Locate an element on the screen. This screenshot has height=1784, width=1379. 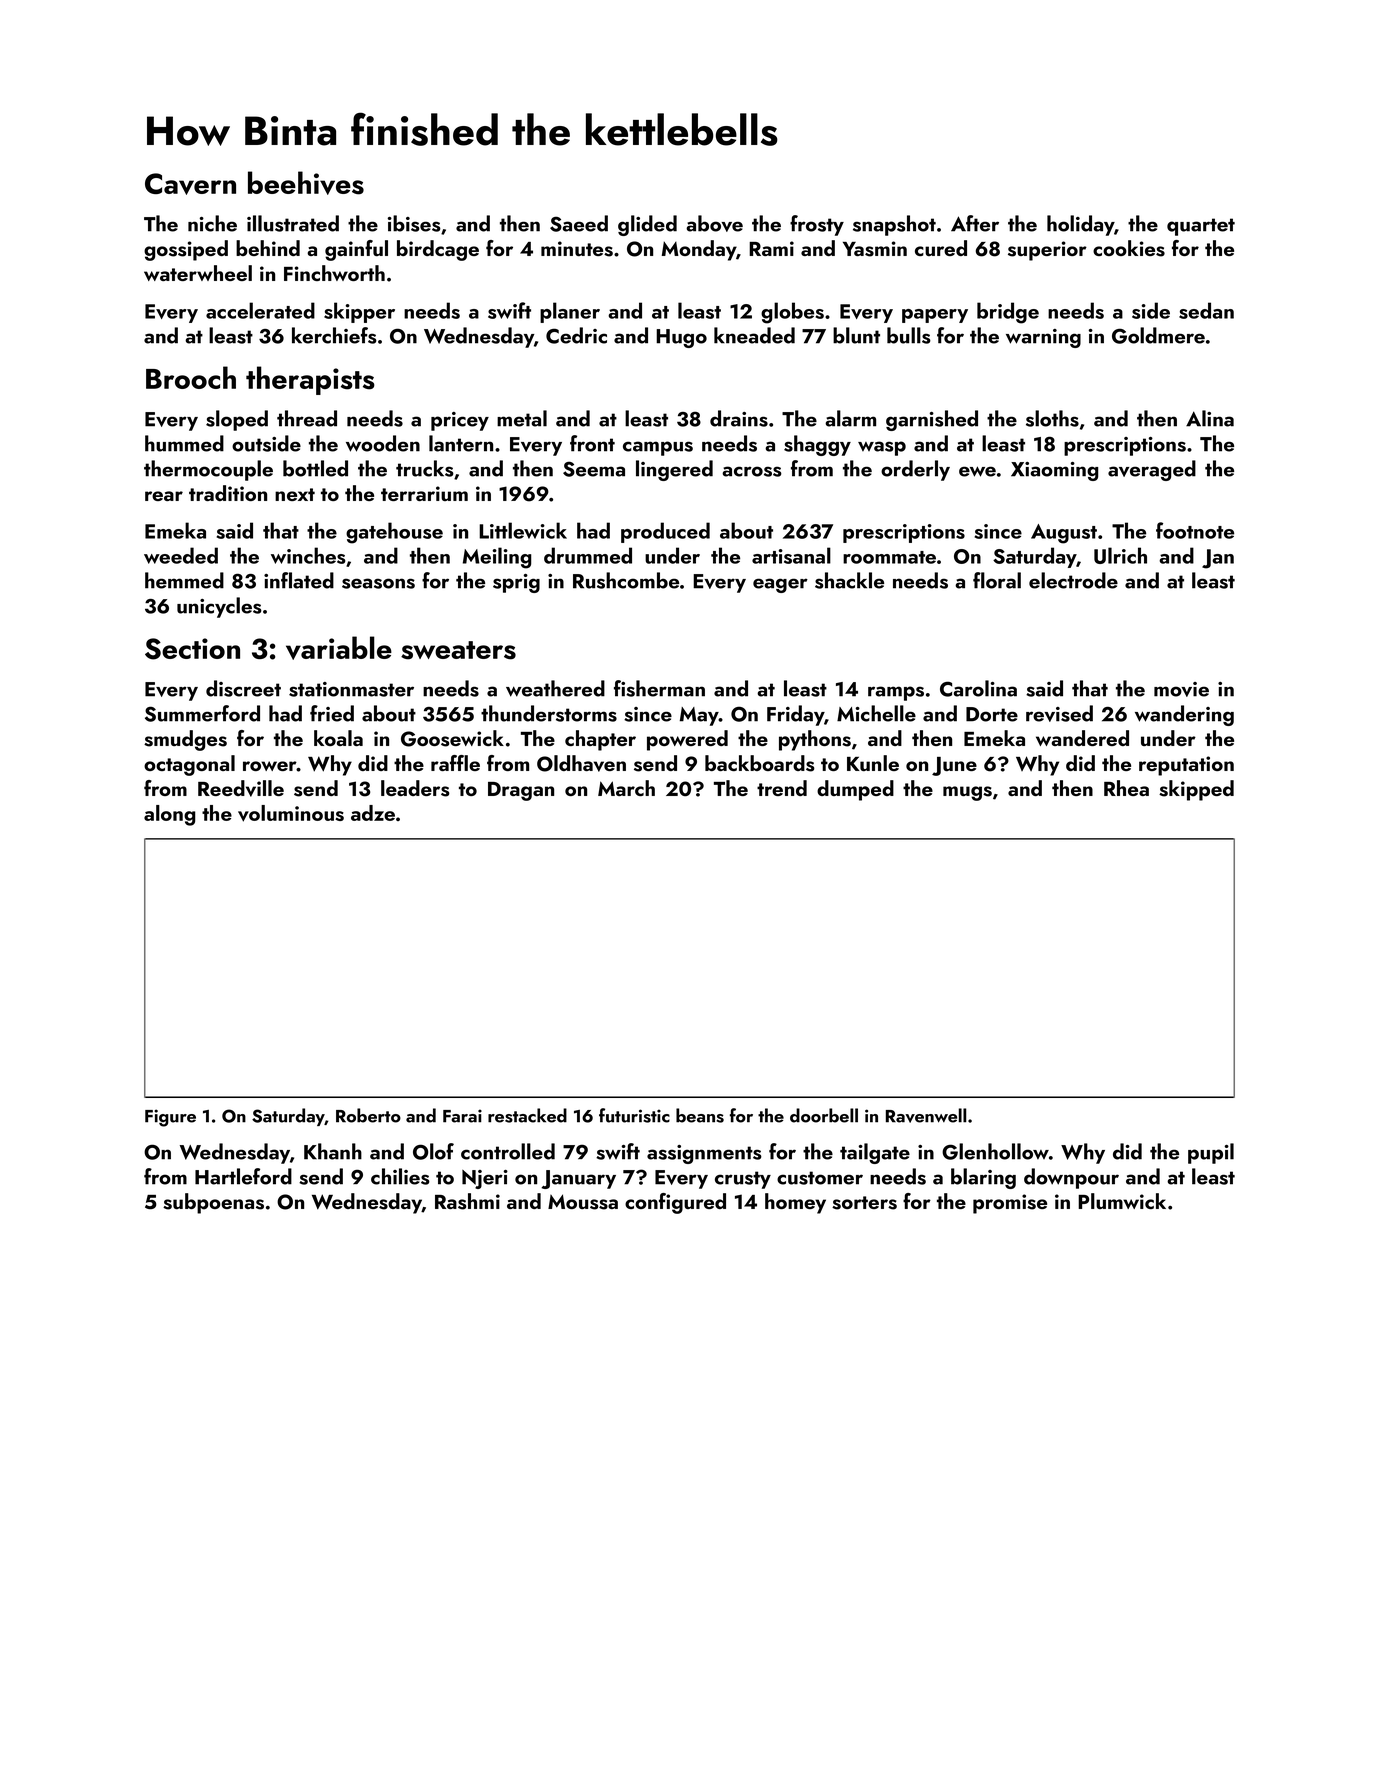
adze is located at coordinates (373, 813).
